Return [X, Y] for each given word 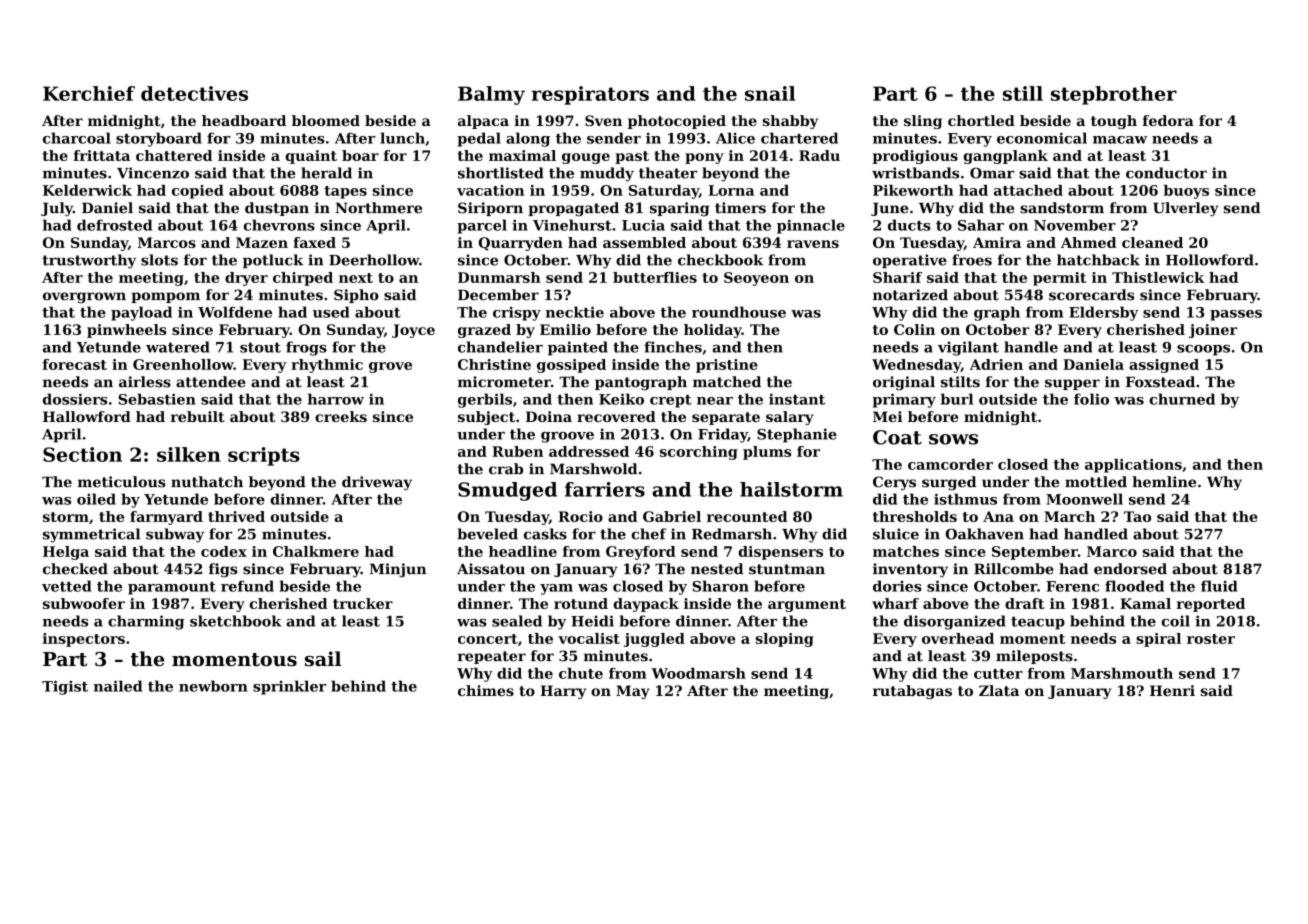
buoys [1186, 192]
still [1023, 93]
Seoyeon [756, 279]
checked [75, 569]
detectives [194, 93]
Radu [819, 155]
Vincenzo [153, 173]
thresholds [915, 516]
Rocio [580, 516]
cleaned [1152, 242]
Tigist [65, 687]
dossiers [75, 399]
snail [770, 93]
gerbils [485, 400]
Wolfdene [235, 312]
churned [1182, 399]
